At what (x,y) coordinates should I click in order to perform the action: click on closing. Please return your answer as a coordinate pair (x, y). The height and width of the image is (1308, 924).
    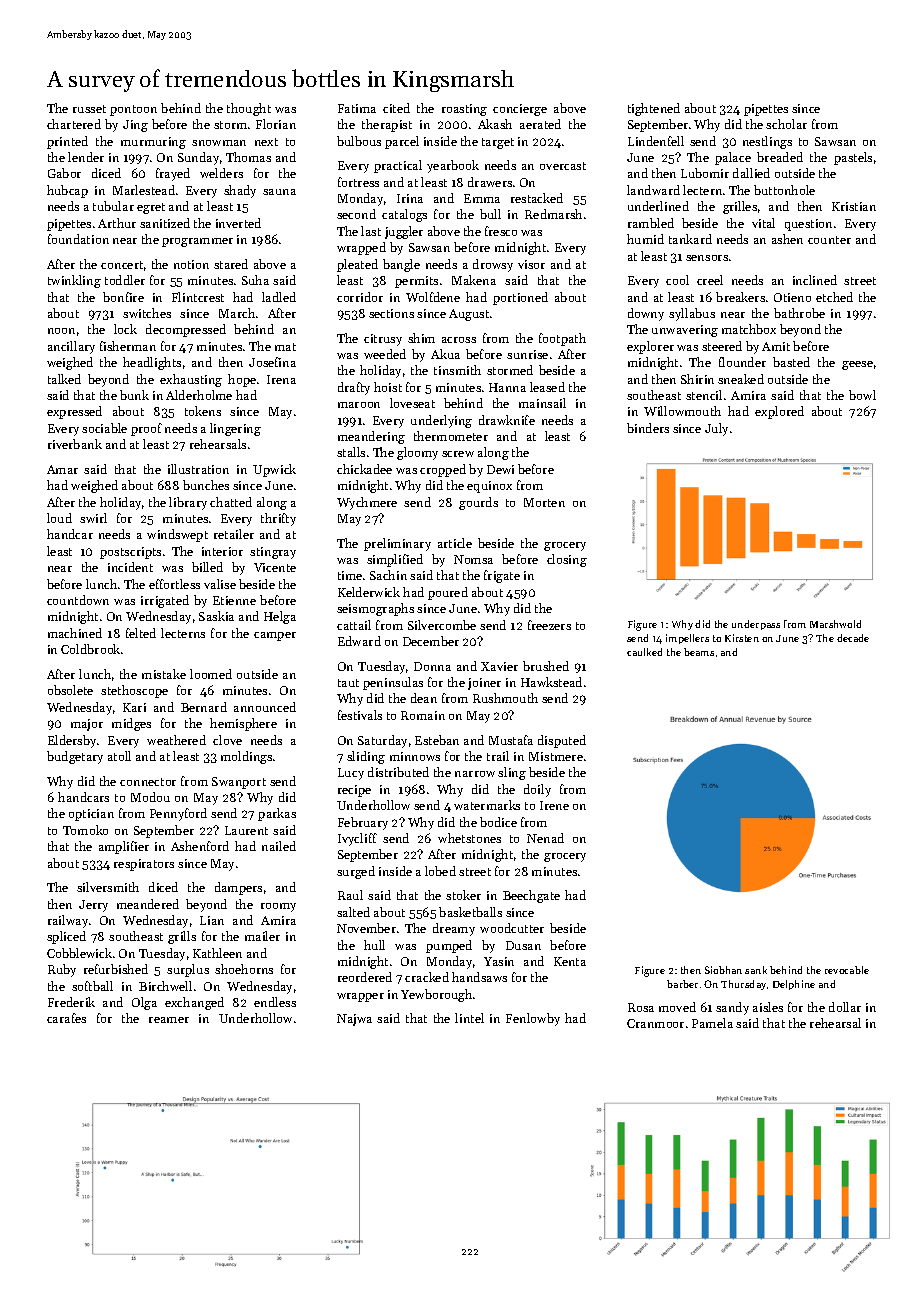
    Looking at the image, I should click on (567, 560).
